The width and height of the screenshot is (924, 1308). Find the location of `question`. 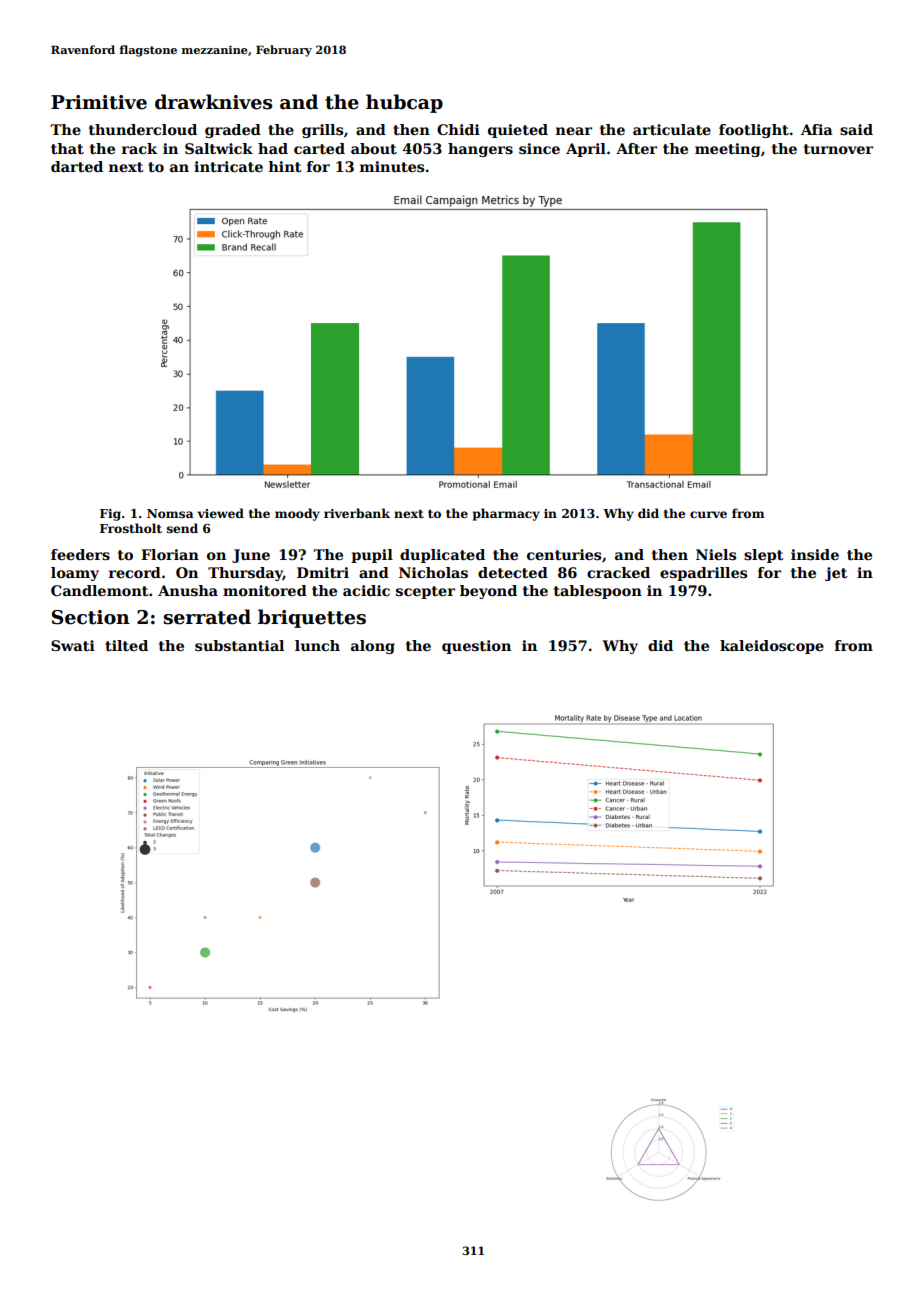

question is located at coordinates (476, 647).
